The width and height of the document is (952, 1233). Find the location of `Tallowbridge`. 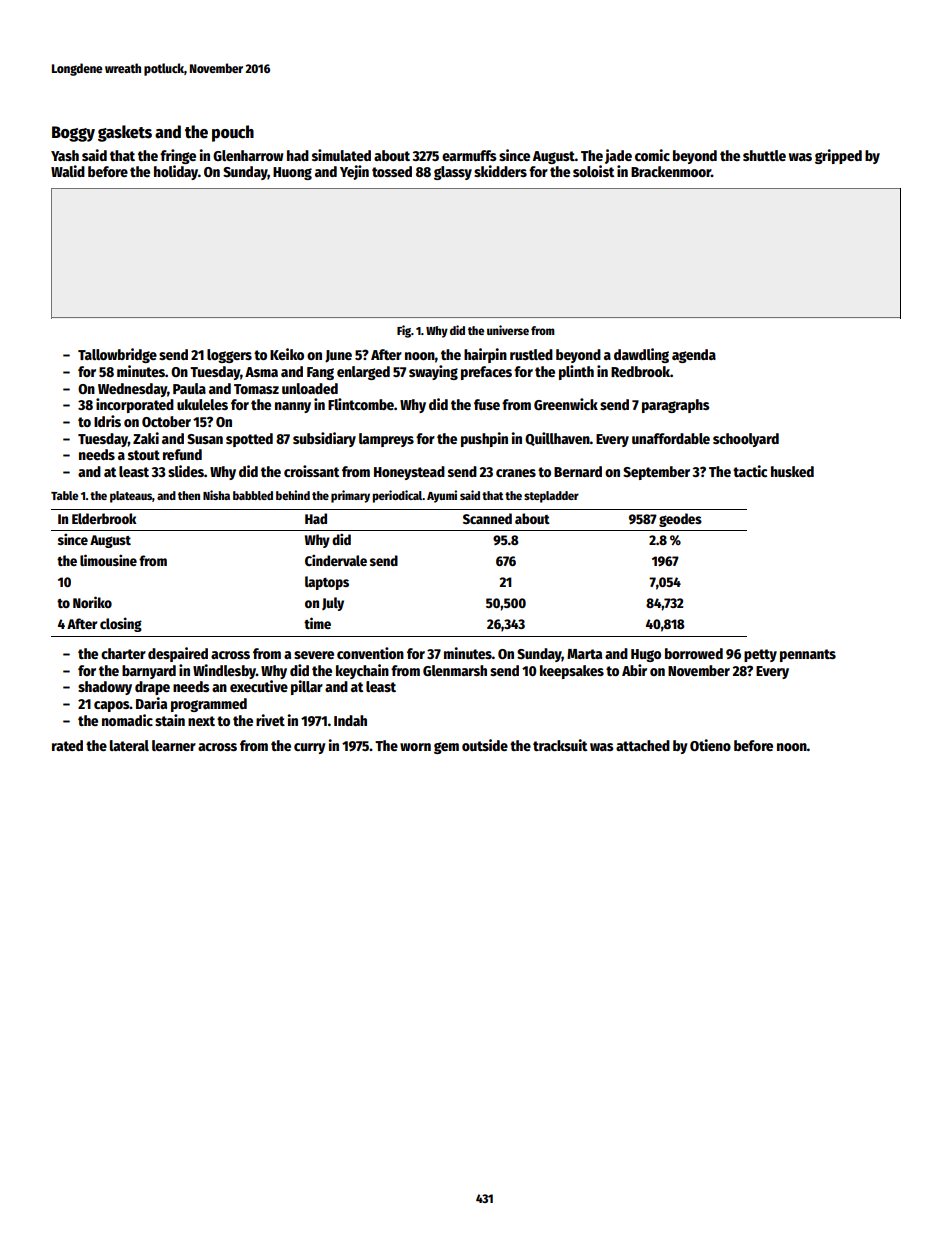

Tallowbridge is located at coordinates (117, 355).
